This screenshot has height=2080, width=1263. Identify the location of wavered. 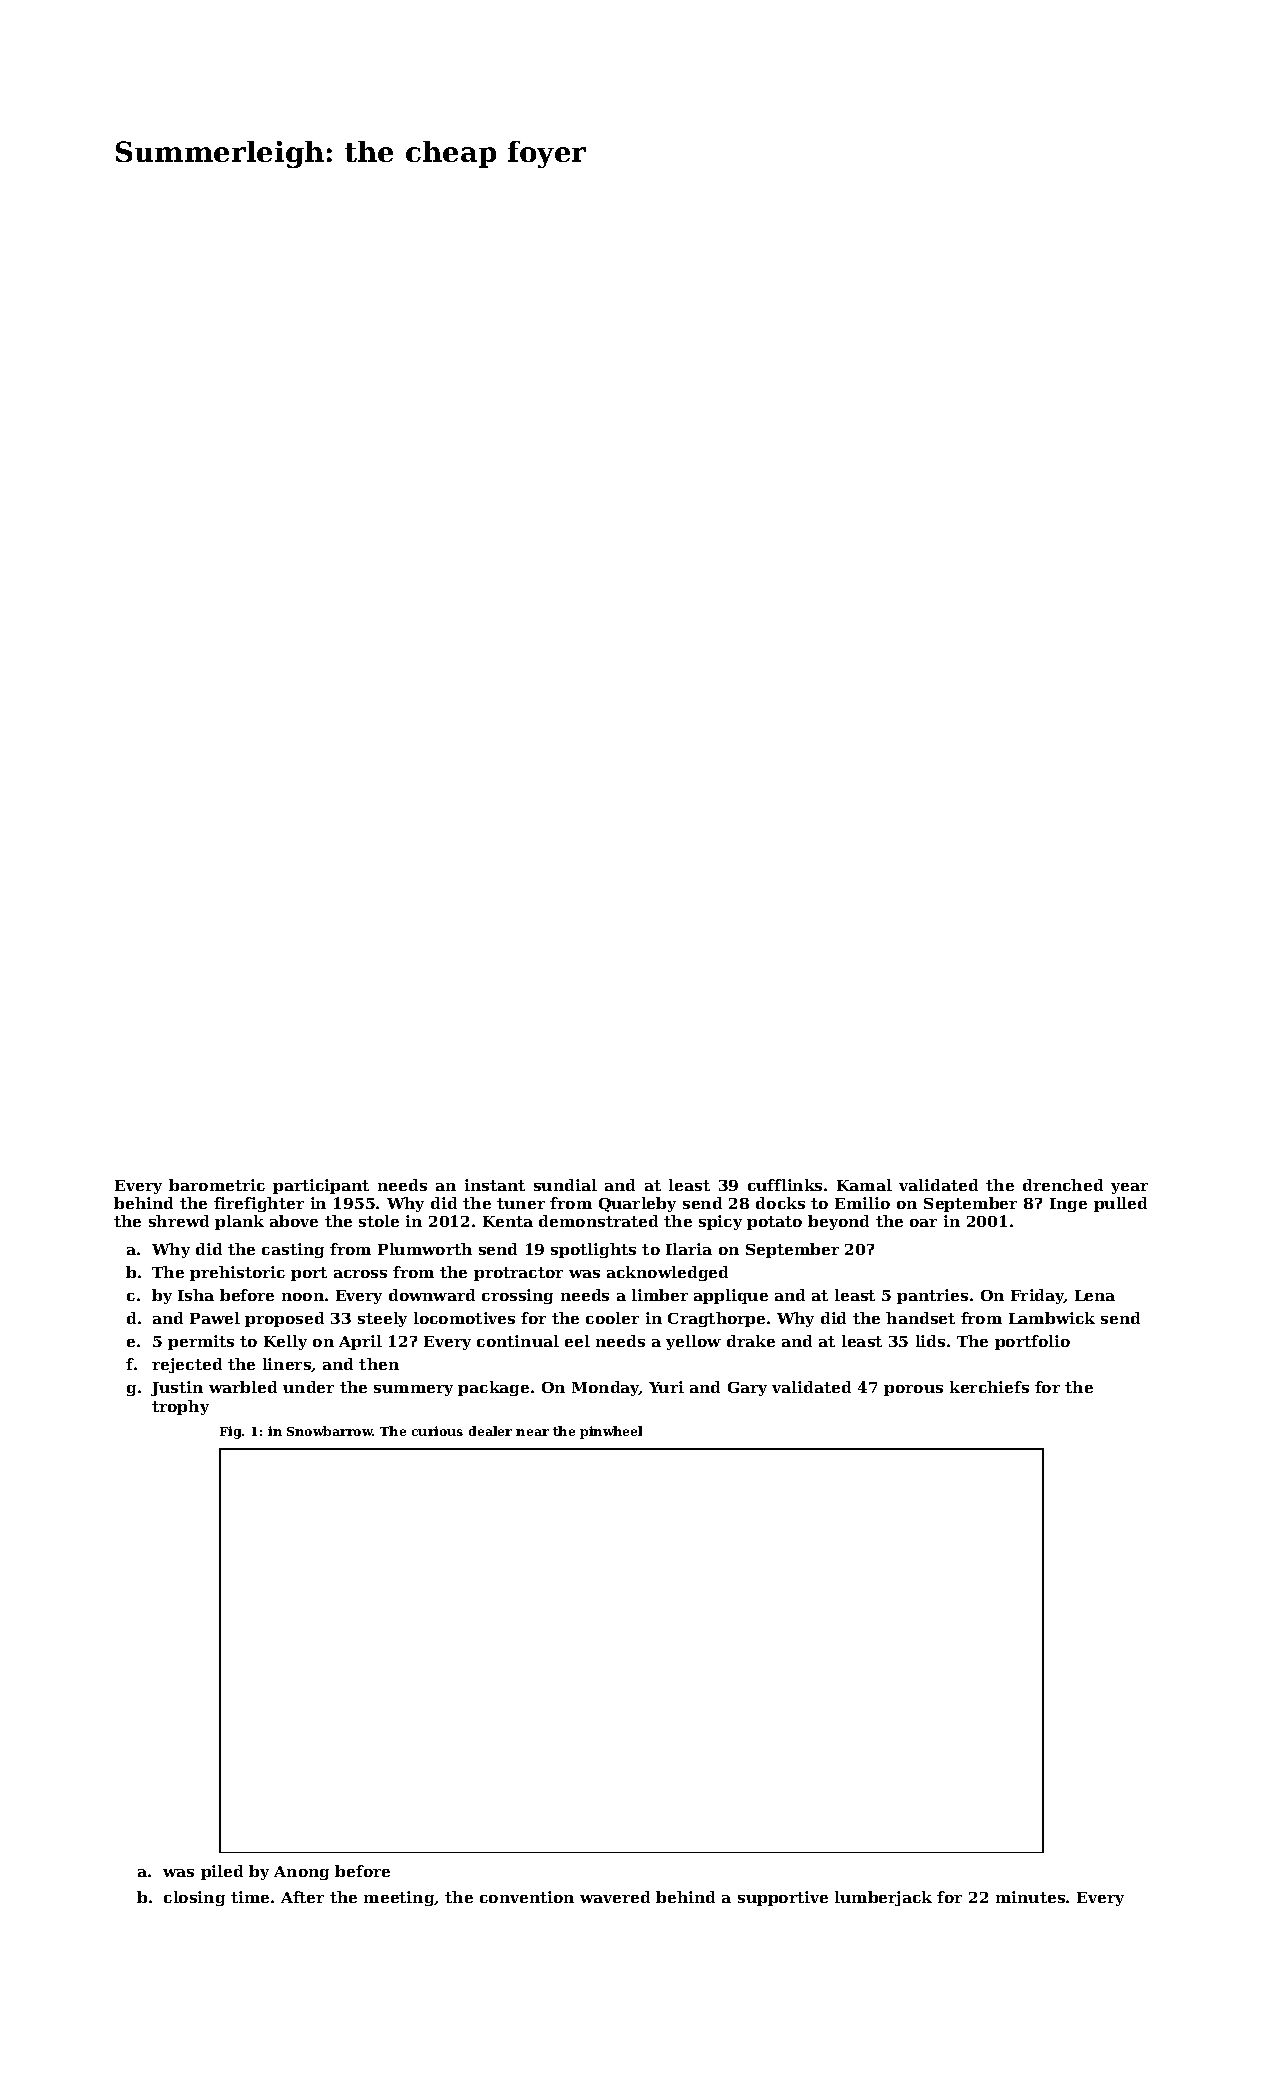
(615, 1897).
